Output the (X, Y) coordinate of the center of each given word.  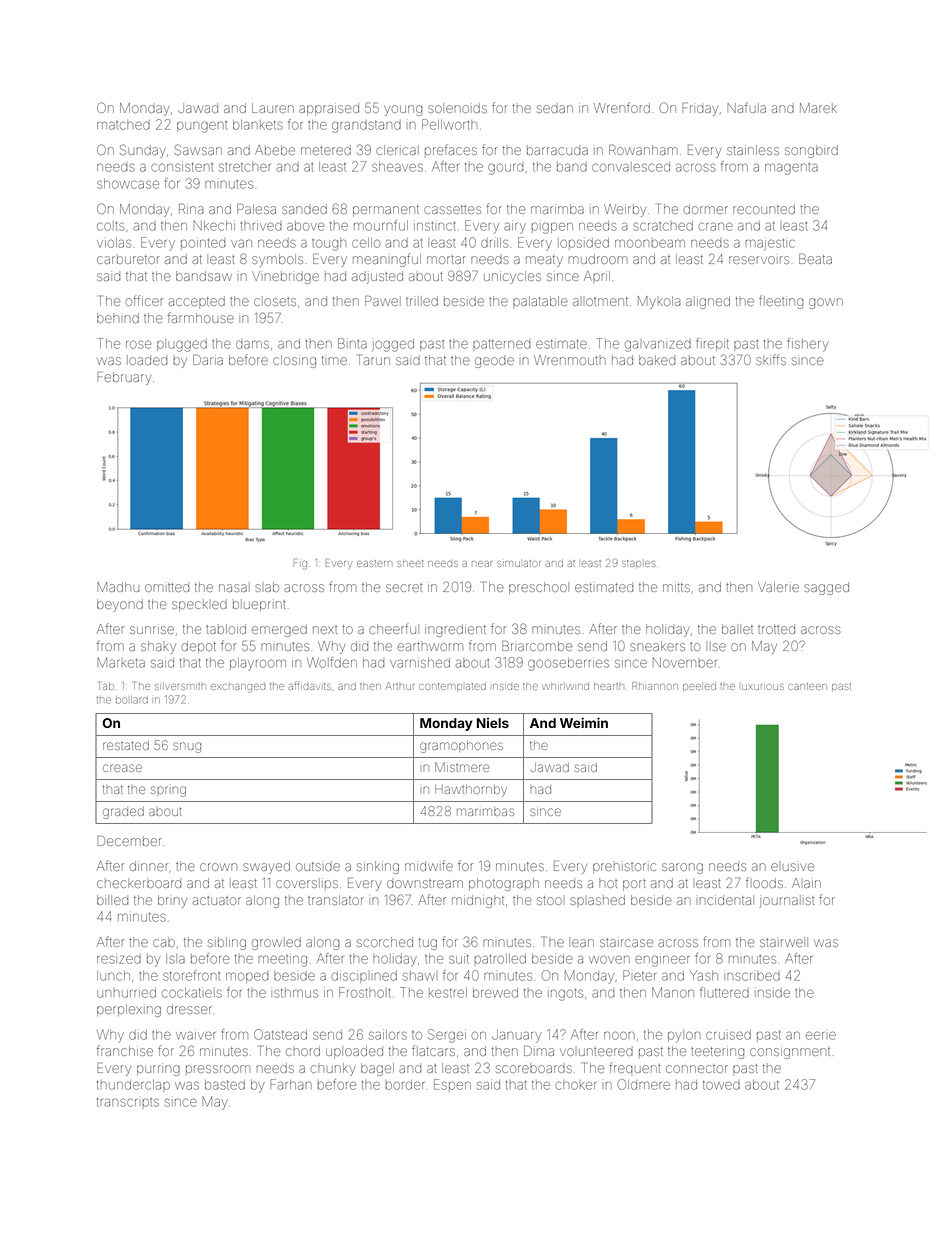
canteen (807, 686)
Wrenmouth (570, 360)
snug (187, 747)
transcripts (128, 1102)
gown (826, 303)
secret (404, 588)
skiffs (771, 359)
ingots (565, 994)
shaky (158, 647)
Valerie (778, 587)
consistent (182, 167)
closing (294, 361)
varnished (420, 663)
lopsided (583, 244)
